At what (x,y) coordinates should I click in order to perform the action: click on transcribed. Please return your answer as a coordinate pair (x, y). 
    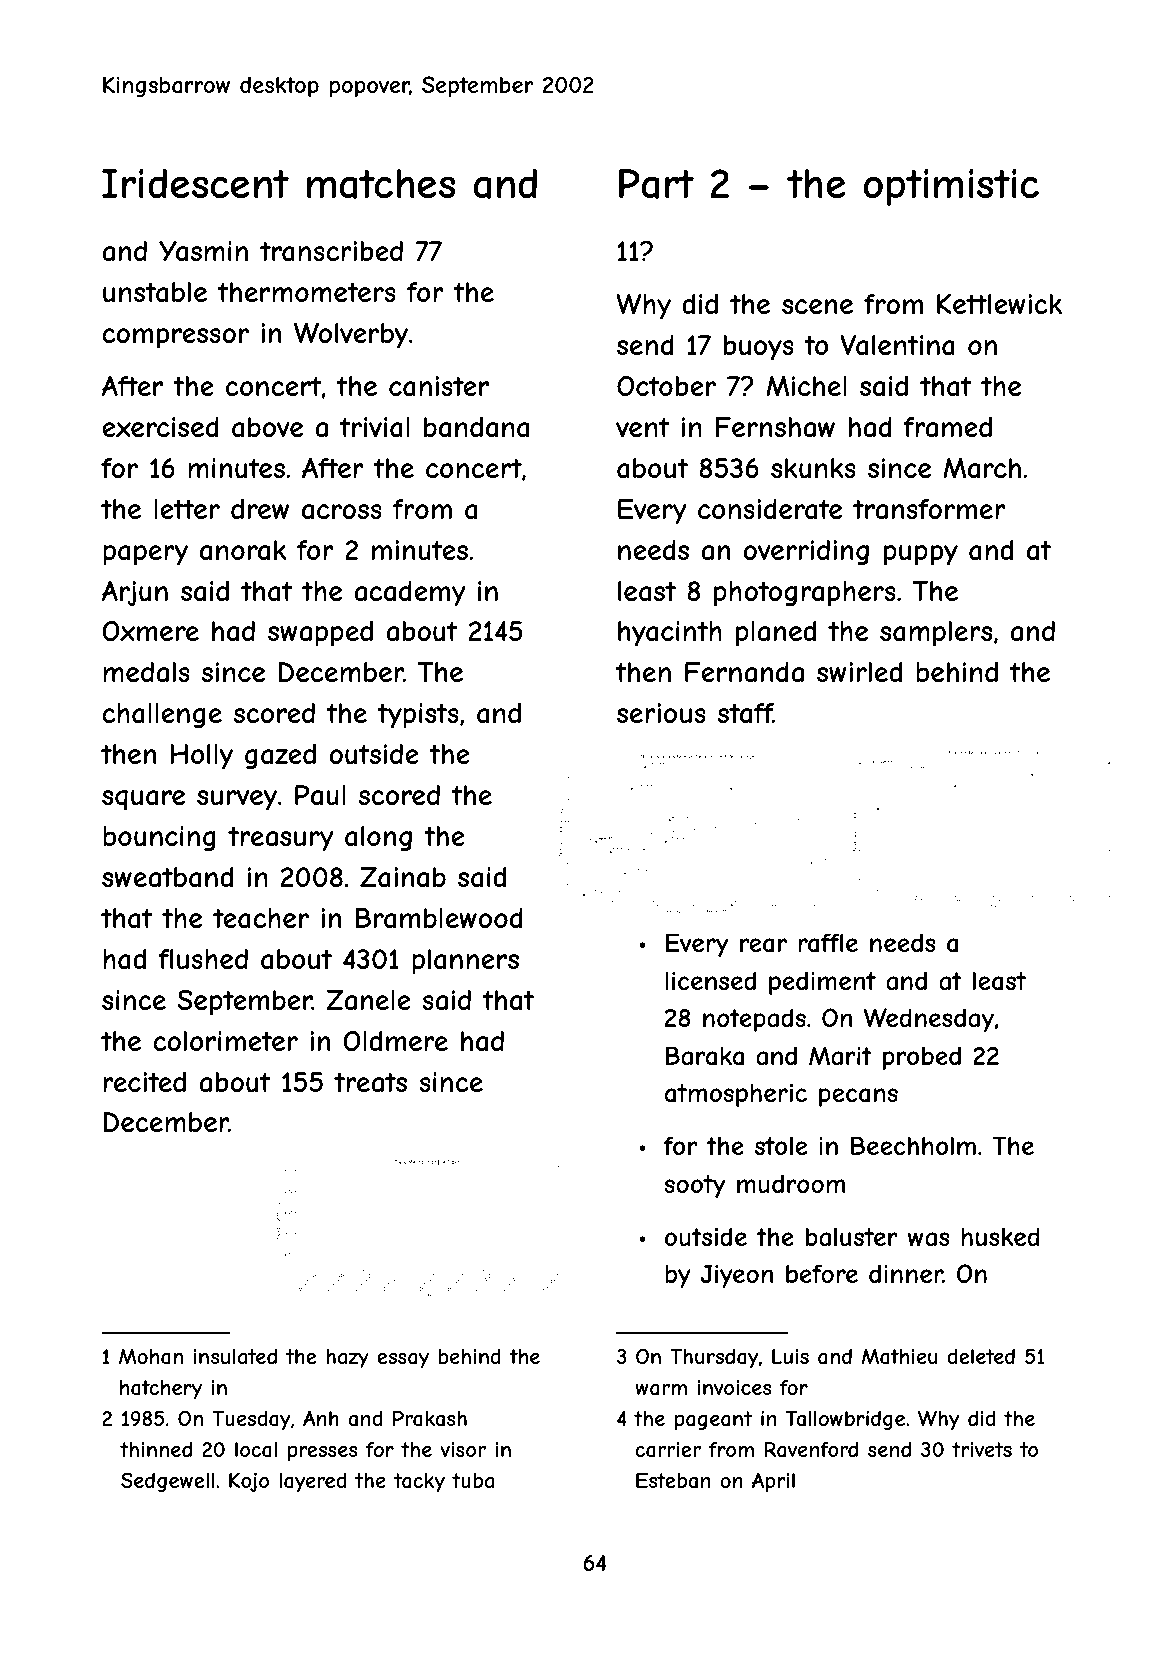
    Looking at the image, I should click on (331, 251).
